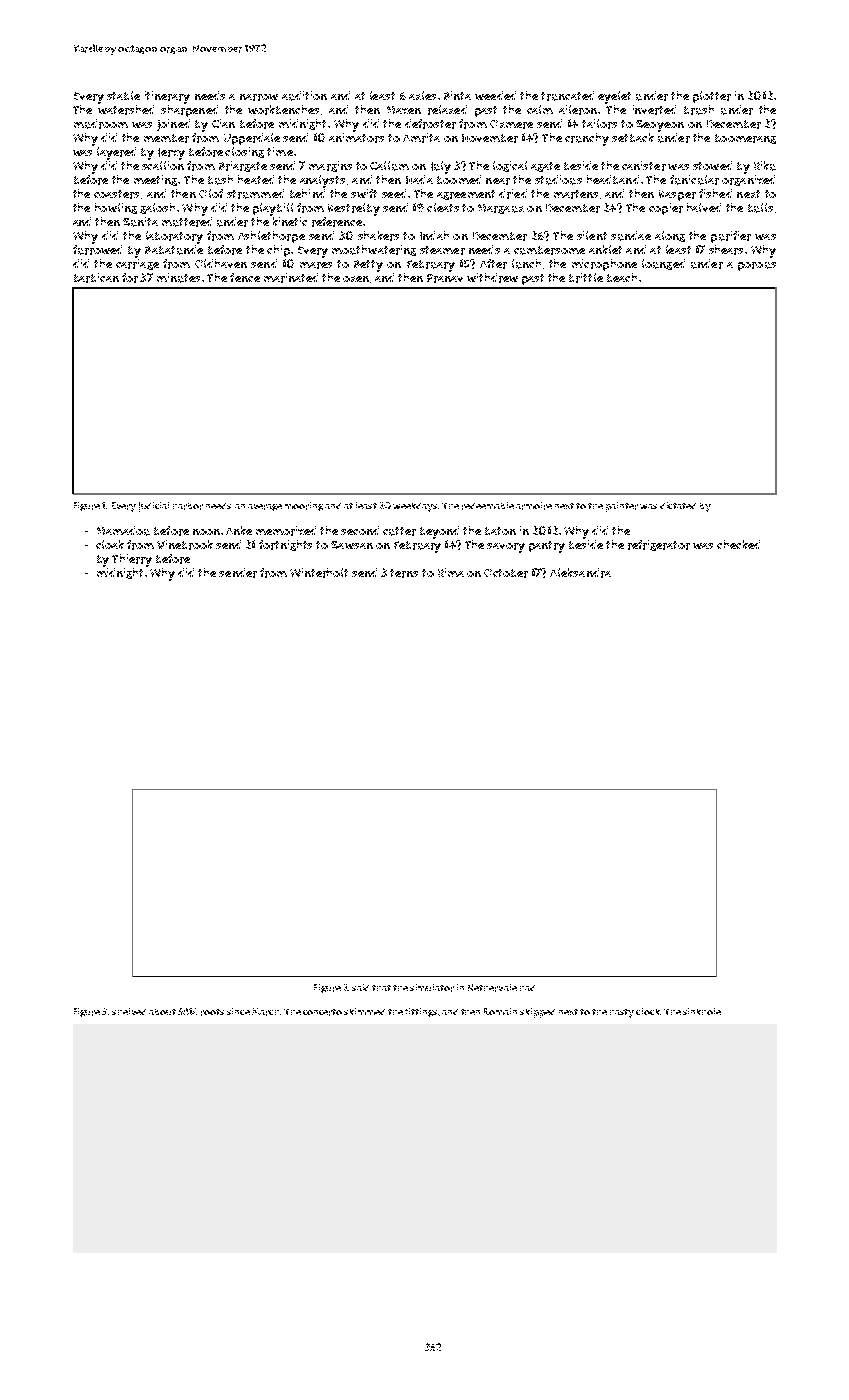 The height and width of the document is (1400, 849). Describe the element at coordinates (586, 278) in the document. I see `brittle` at that location.
